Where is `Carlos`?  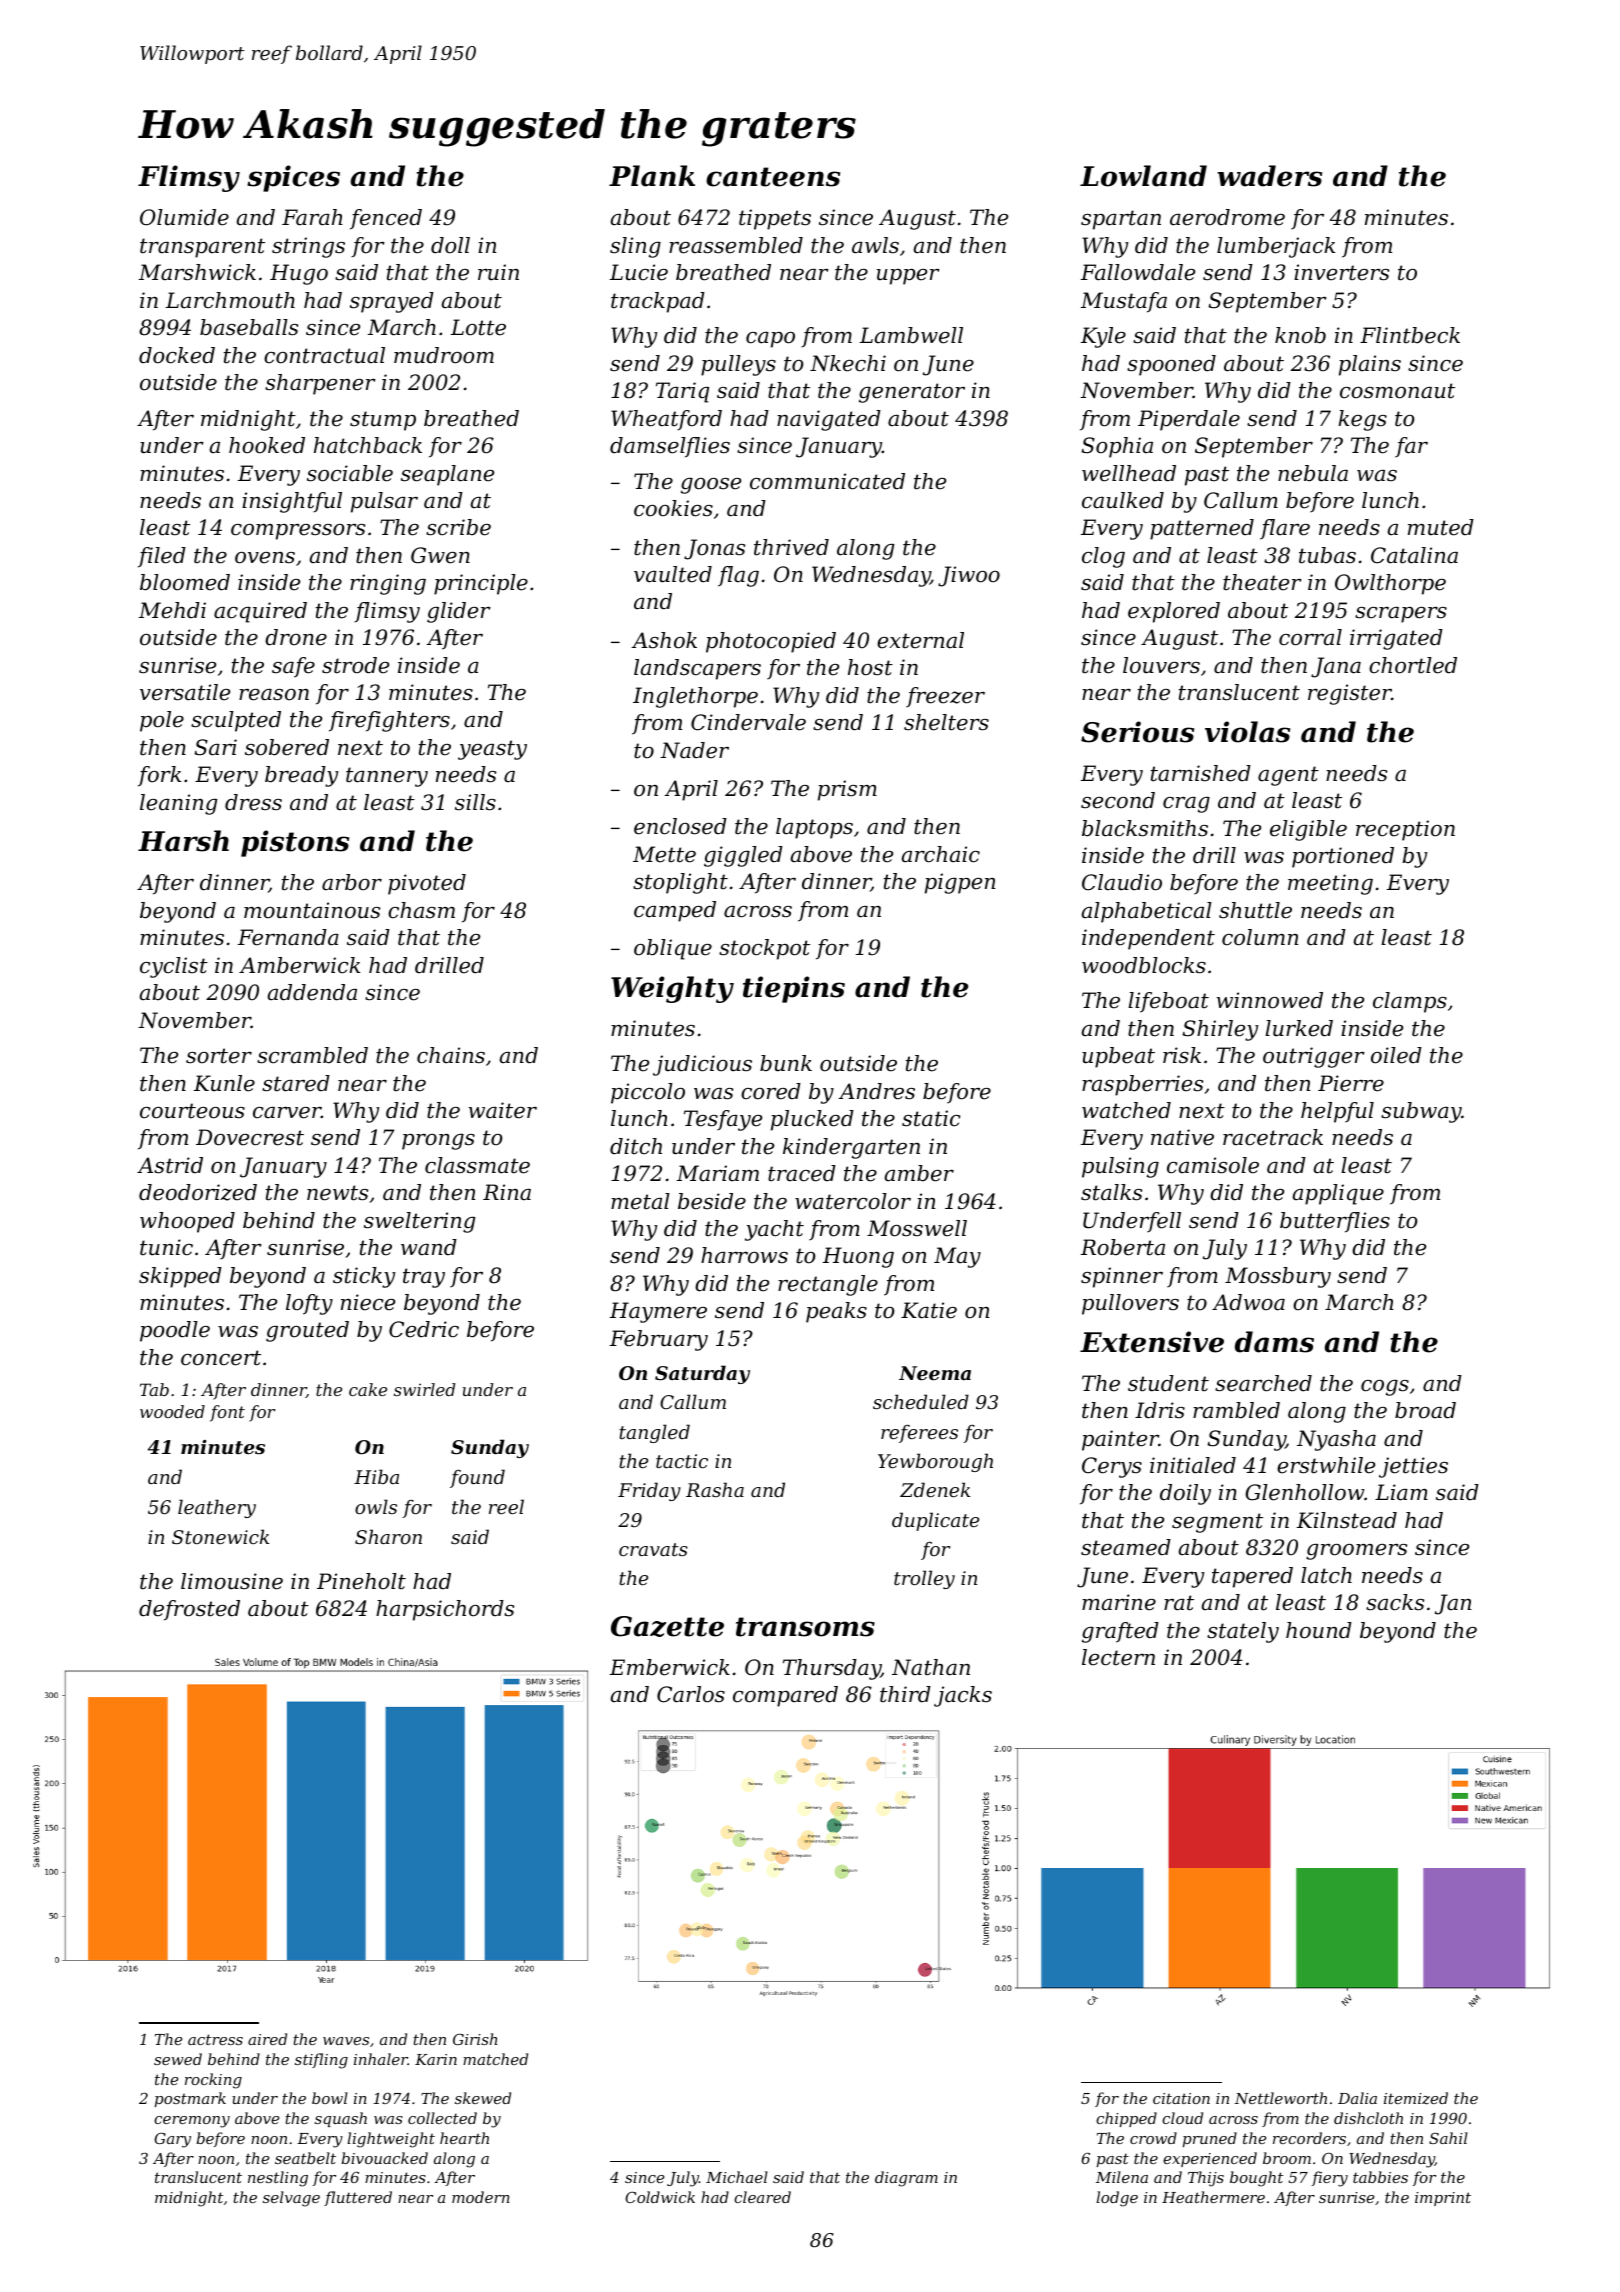
Carlos is located at coordinates (691, 1694).
